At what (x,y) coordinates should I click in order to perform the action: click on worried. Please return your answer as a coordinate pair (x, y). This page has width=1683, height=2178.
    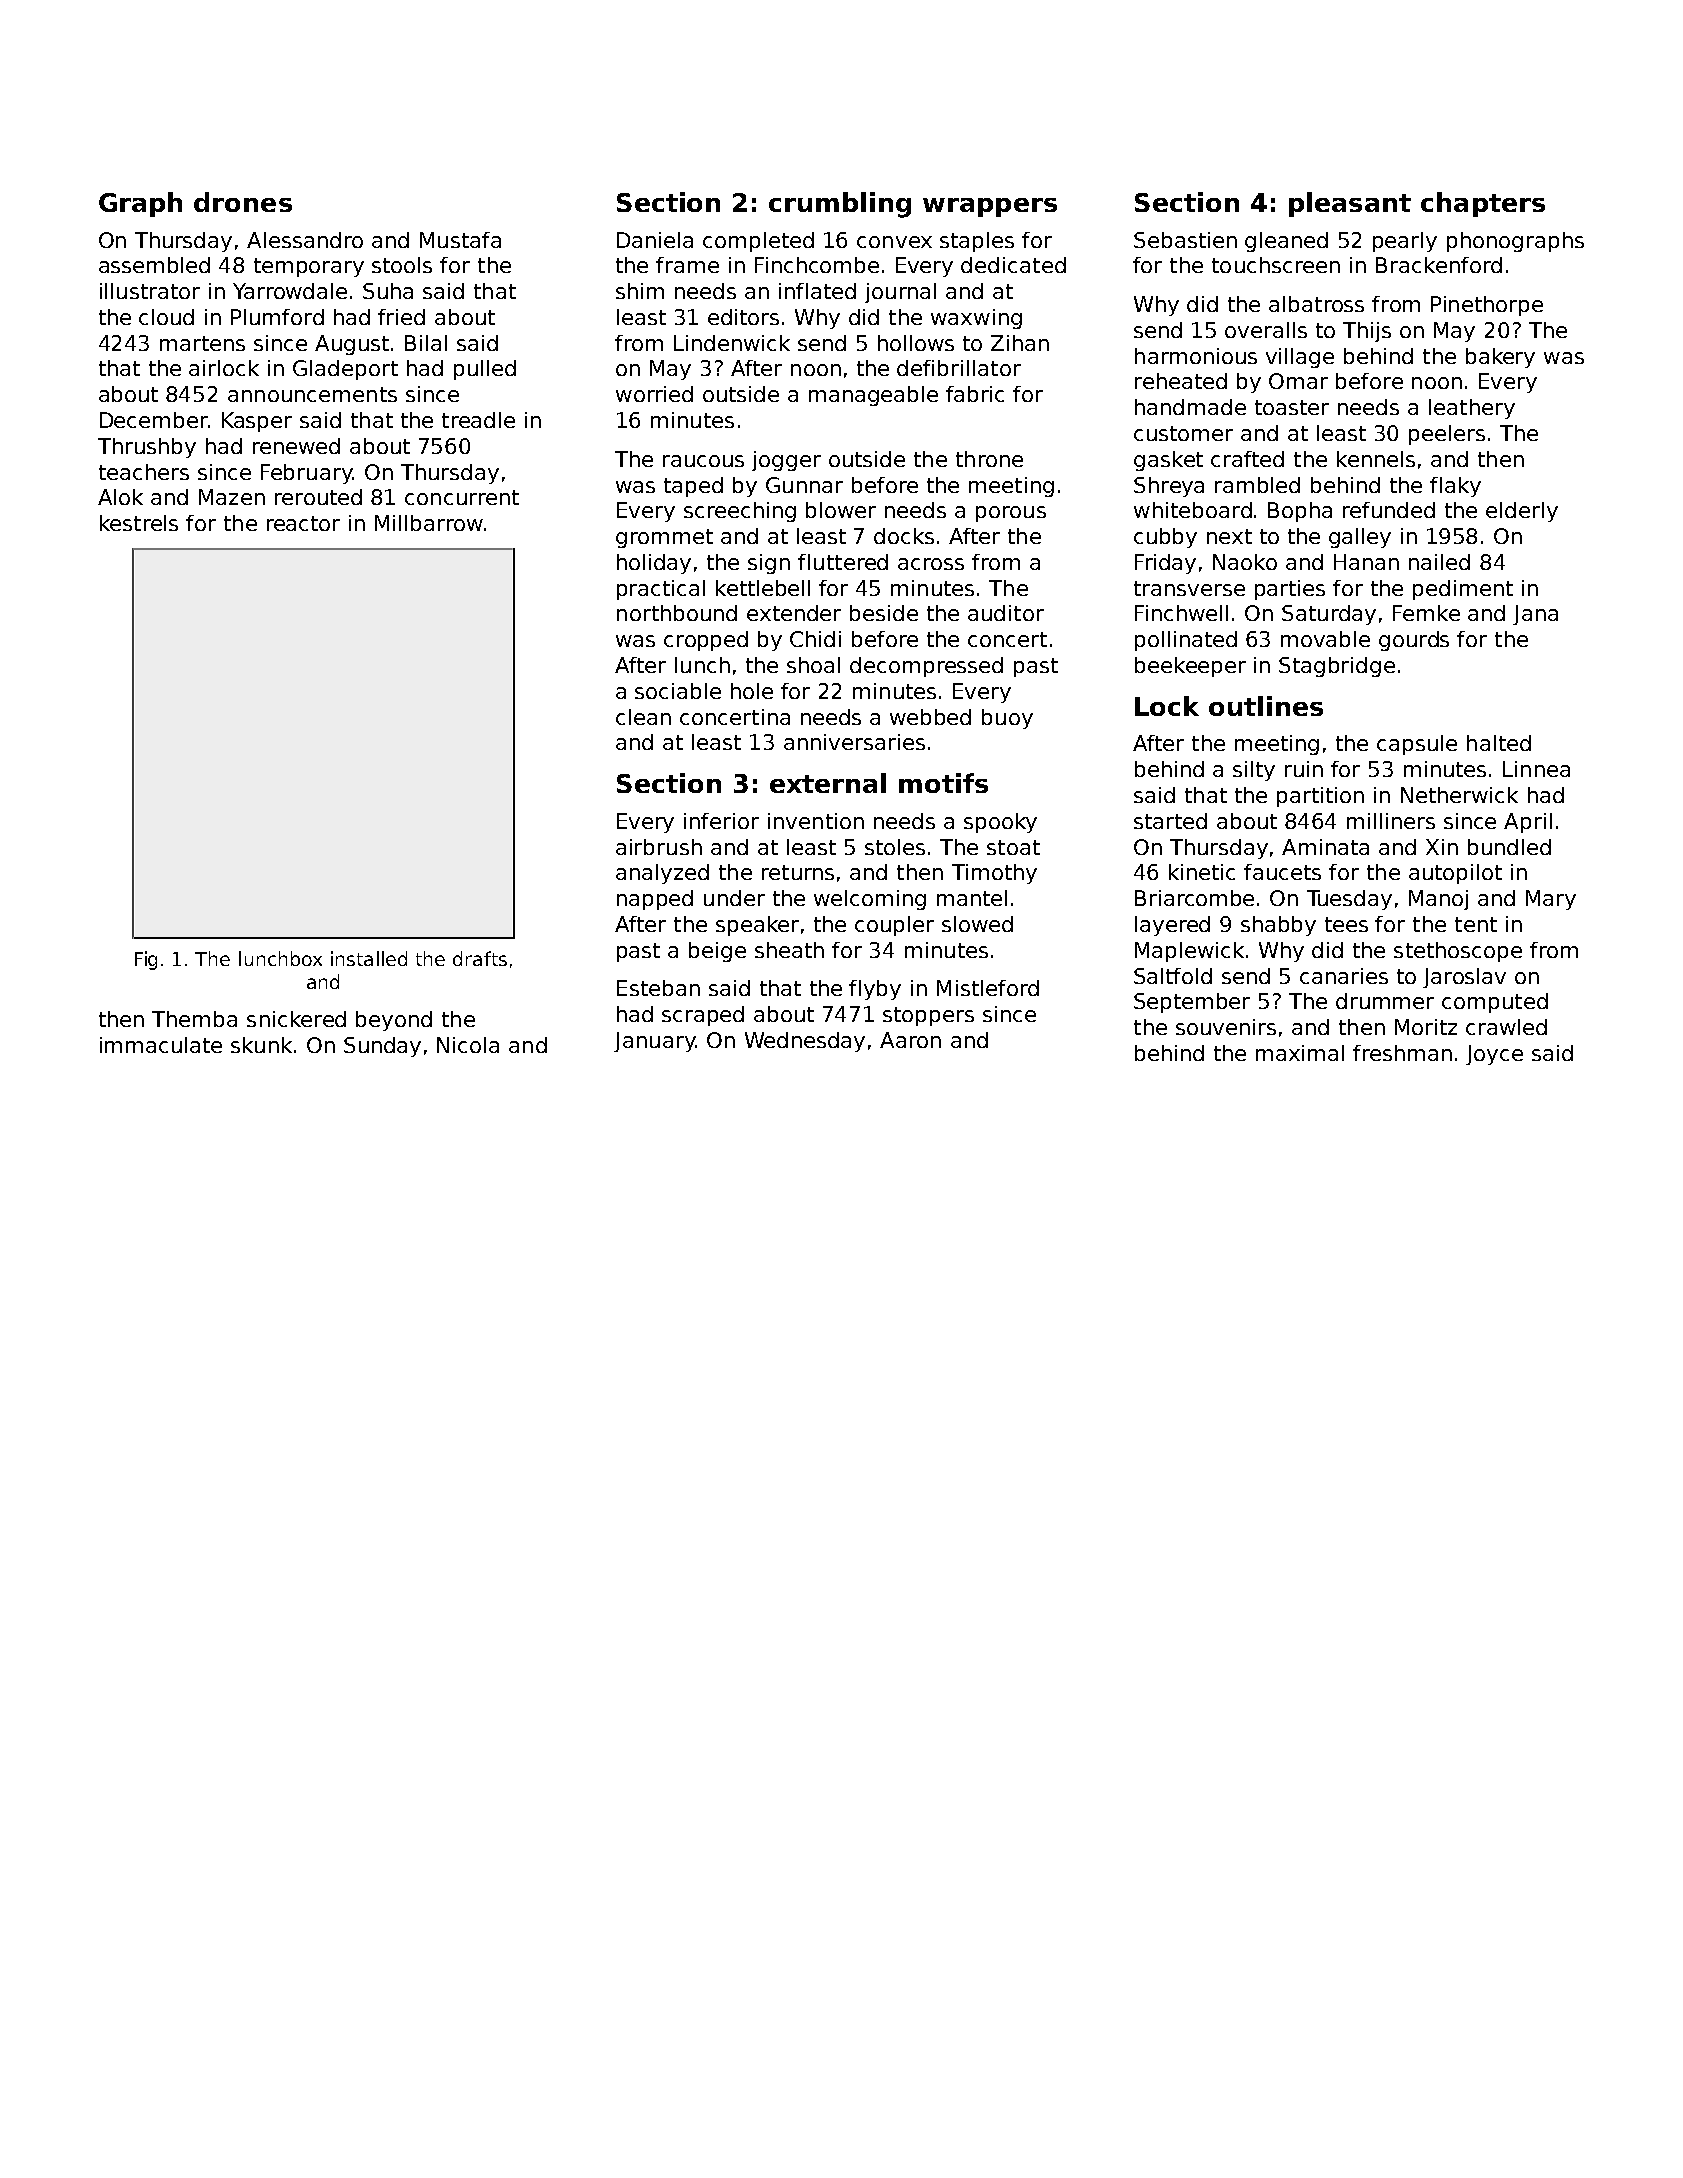
    Looking at the image, I should click on (654, 394).
